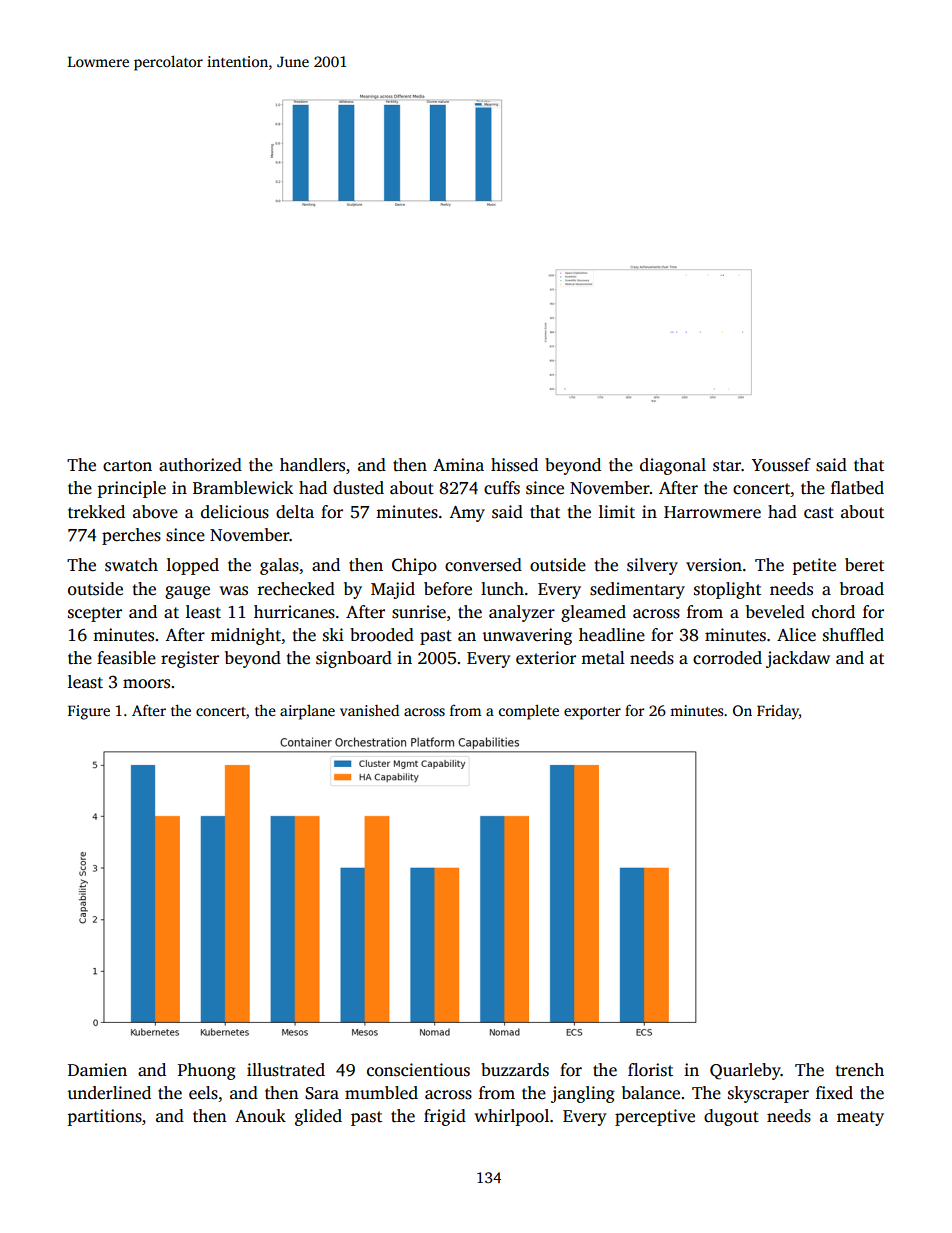  What do you see at coordinates (382, 635) in the image?
I see `brooded` at bounding box center [382, 635].
